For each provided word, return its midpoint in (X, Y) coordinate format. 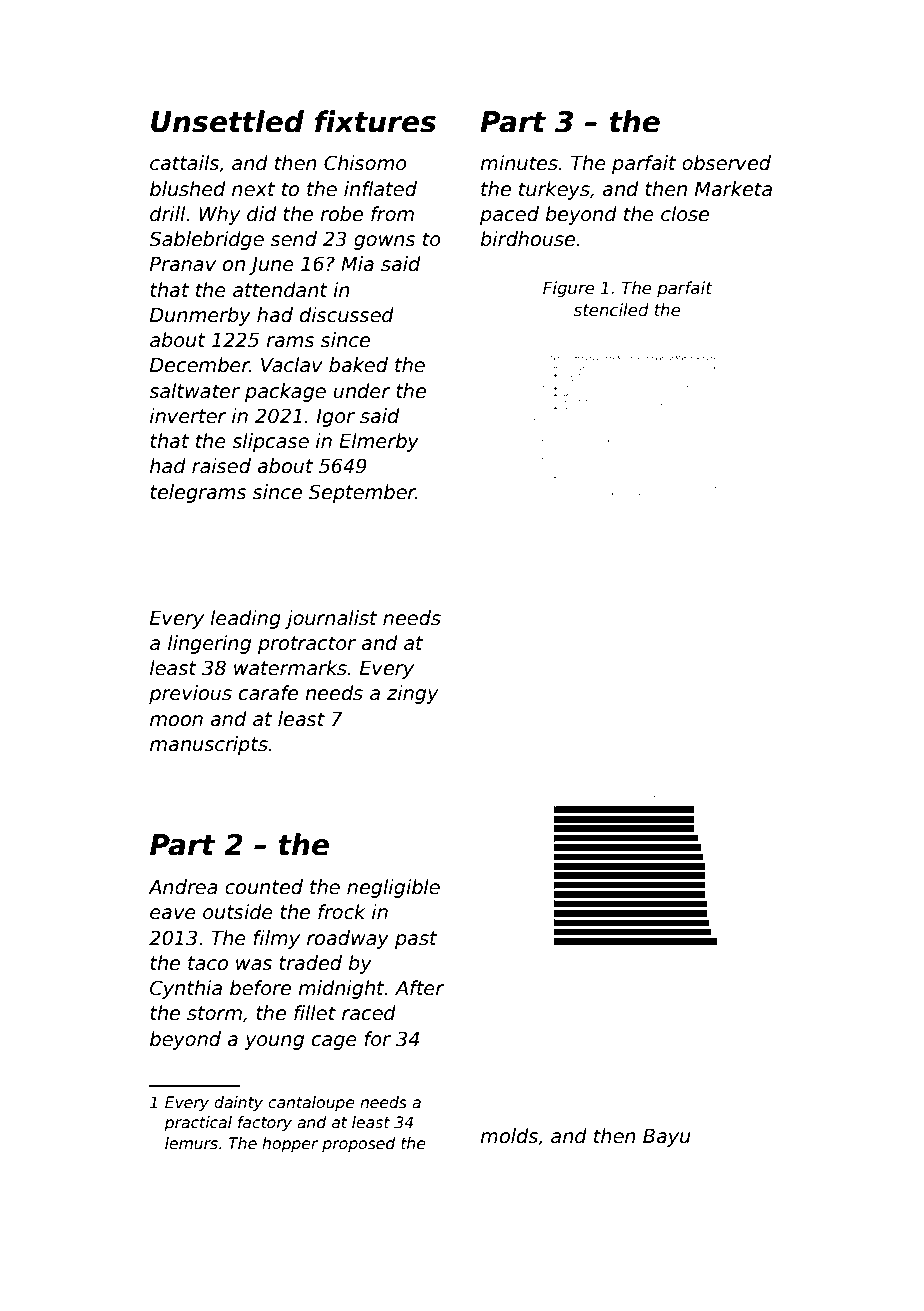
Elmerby (379, 442)
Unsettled (227, 121)
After (419, 988)
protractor (307, 645)
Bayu (666, 1138)
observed (726, 163)
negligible (393, 888)
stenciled (611, 310)
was (254, 965)
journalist (331, 619)
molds (509, 1136)
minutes (519, 163)
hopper (290, 1144)
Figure (568, 289)
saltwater (194, 391)
